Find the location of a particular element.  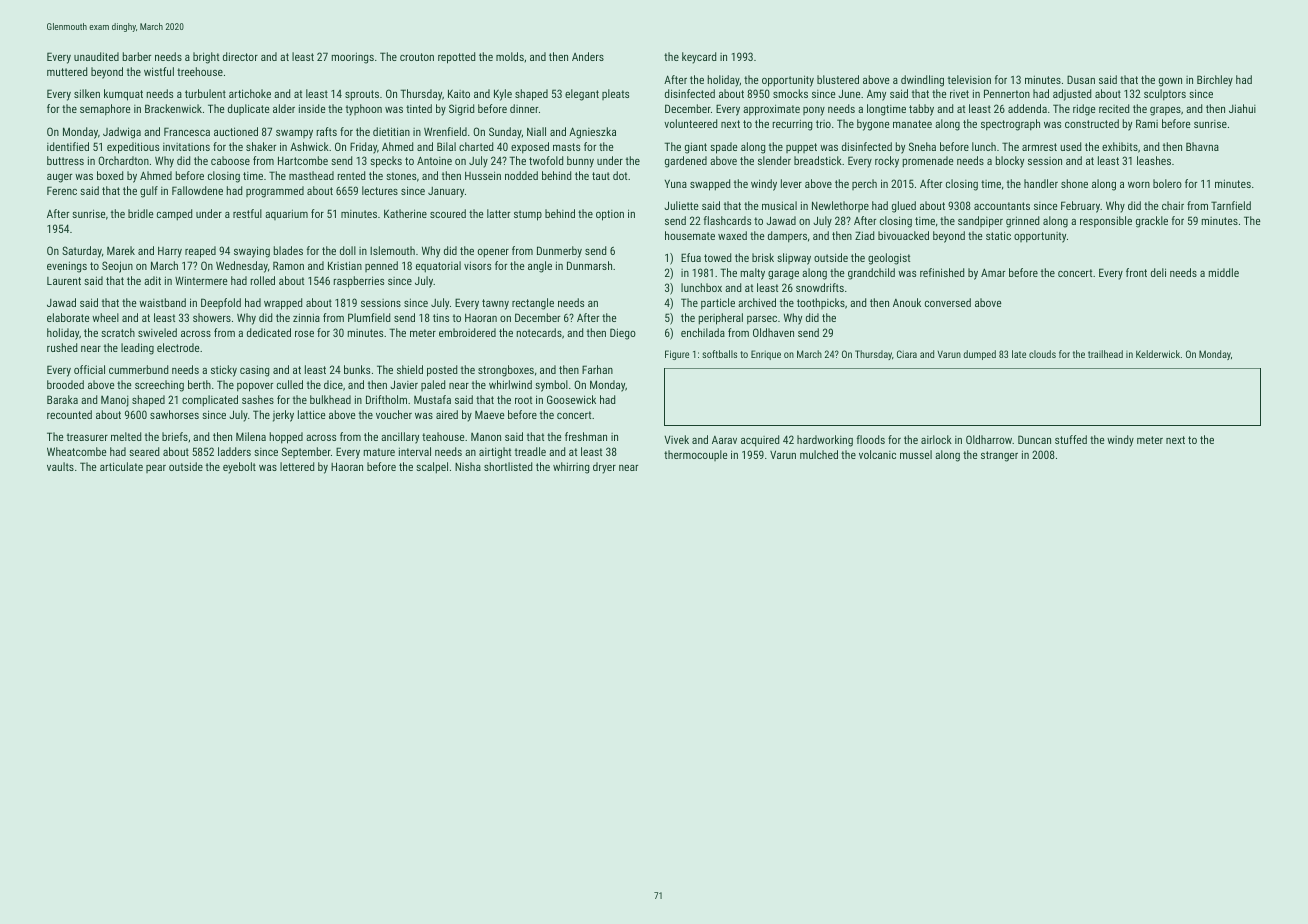

television is located at coordinates (969, 79).
